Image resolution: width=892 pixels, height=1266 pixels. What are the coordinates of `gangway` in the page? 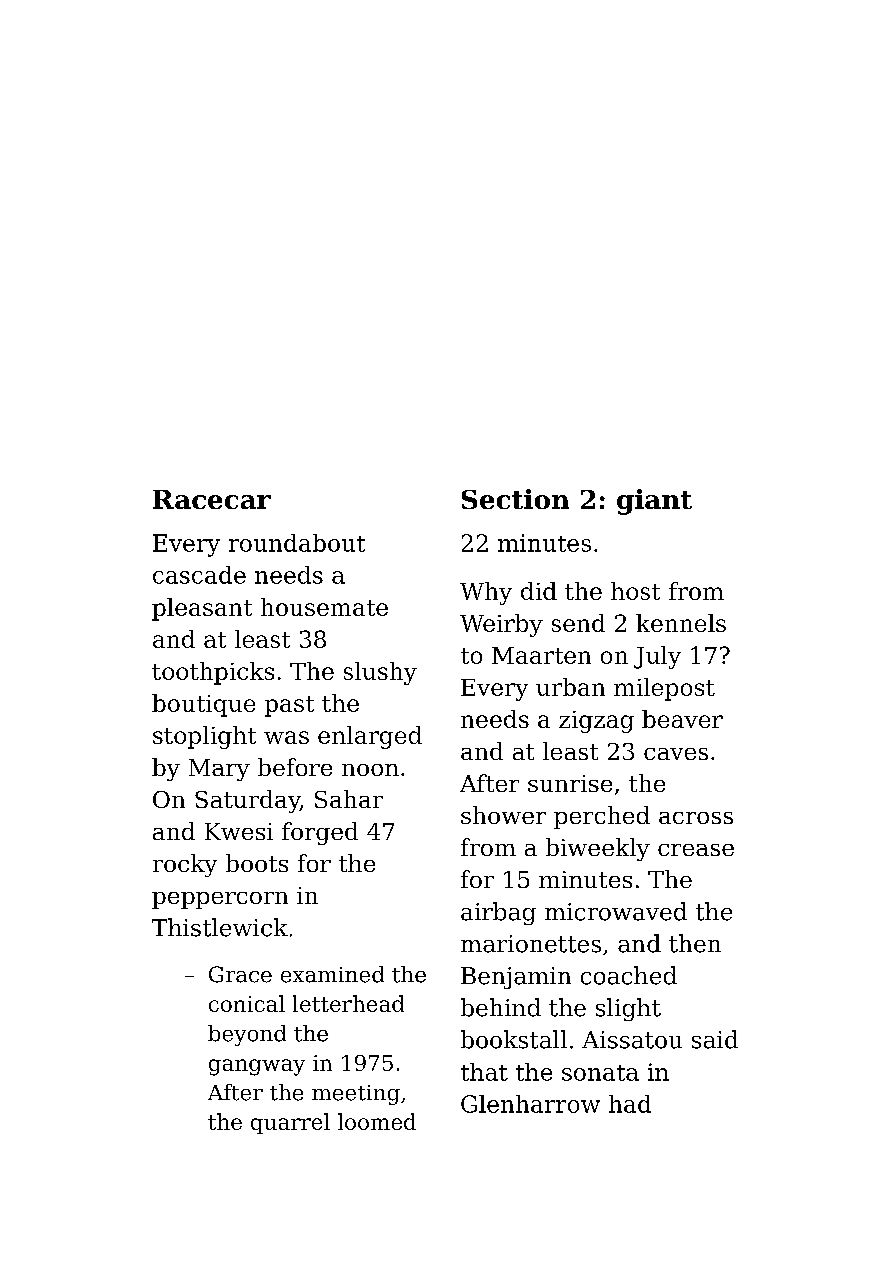 It's located at (257, 1067).
